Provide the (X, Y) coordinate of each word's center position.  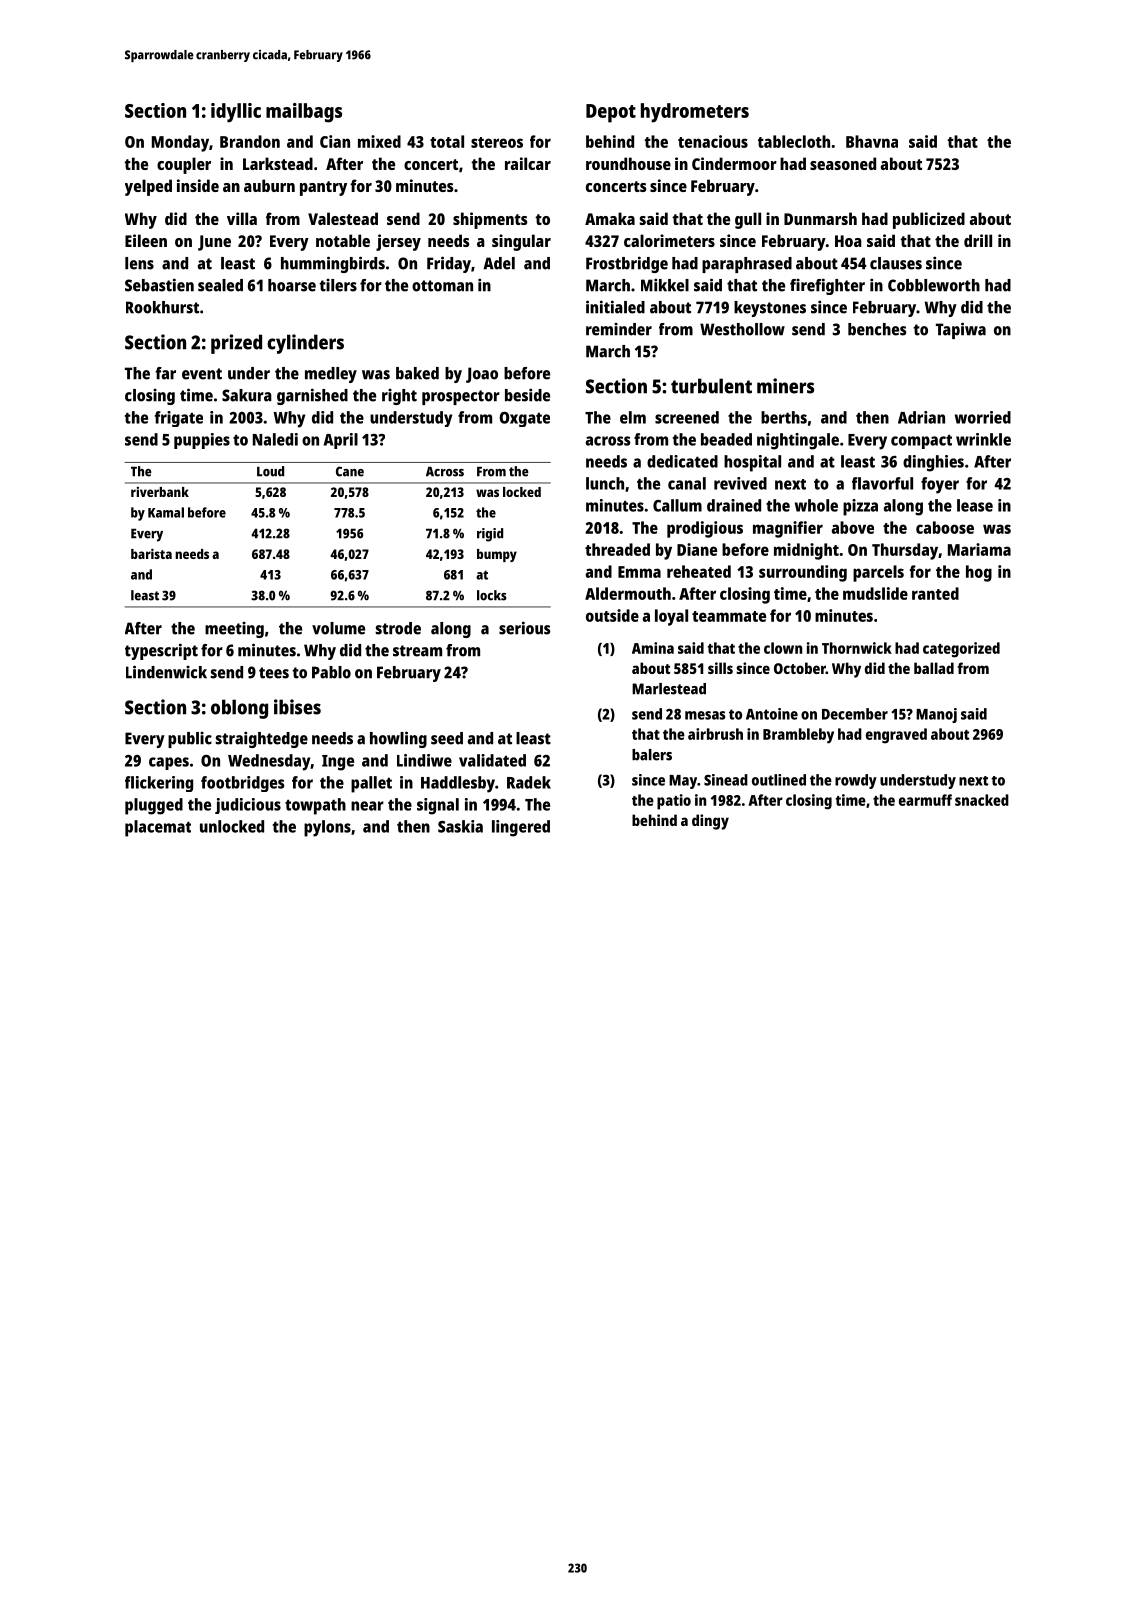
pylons (327, 828)
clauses (896, 263)
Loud (270, 471)
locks (492, 595)
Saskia (460, 826)
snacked (982, 800)
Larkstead (278, 163)
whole (816, 505)
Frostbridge (627, 264)
